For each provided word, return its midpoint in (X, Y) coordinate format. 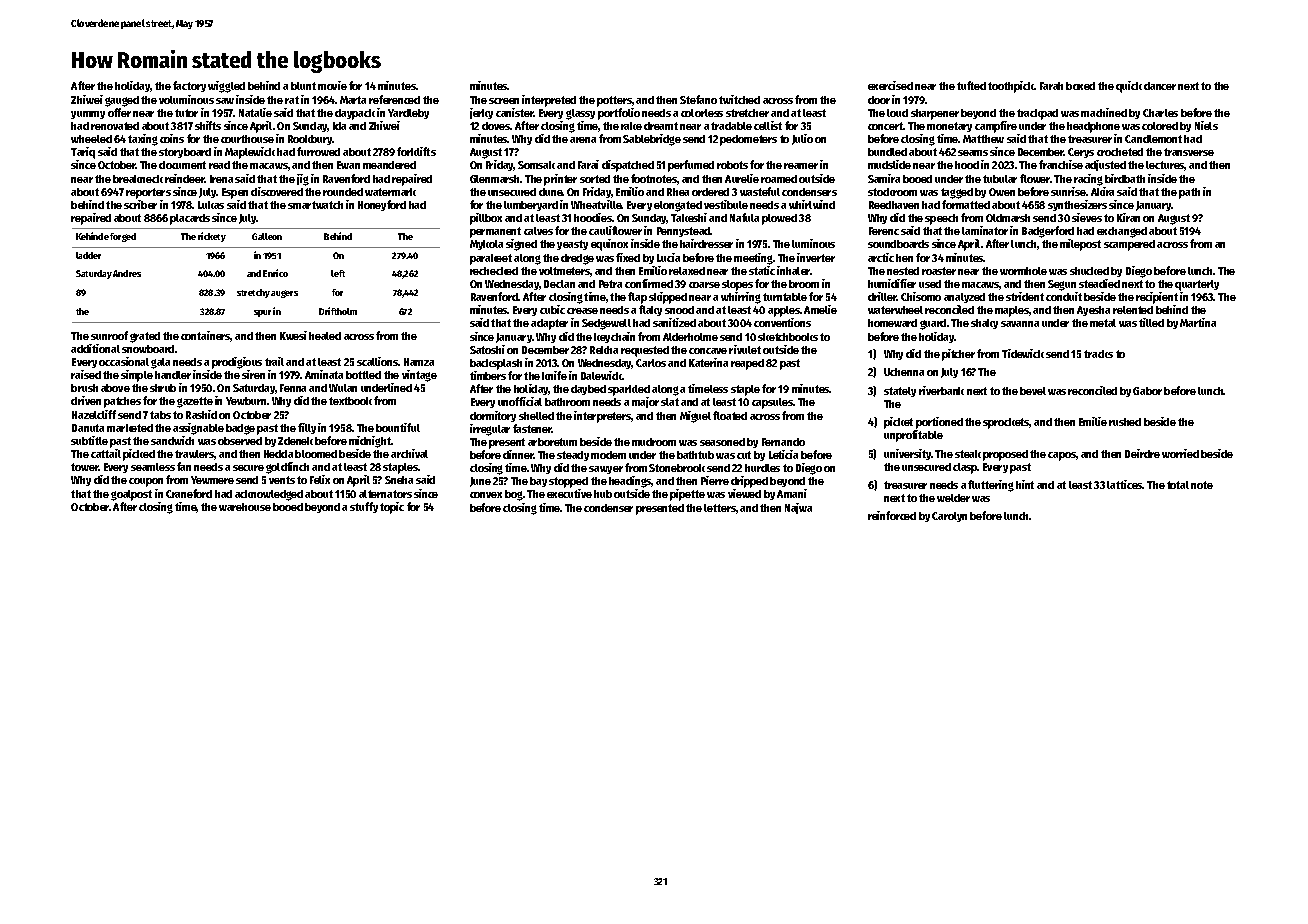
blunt (303, 86)
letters (720, 508)
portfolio (619, 114)
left (338, 273)
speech (941, 219)
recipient (1157, 298)
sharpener (935, 114)
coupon (146, 482)
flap (637, 298)
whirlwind (812, 204)
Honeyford (382, 205)
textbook (350, 401)
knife (554, 375)
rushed (1125, 422)
